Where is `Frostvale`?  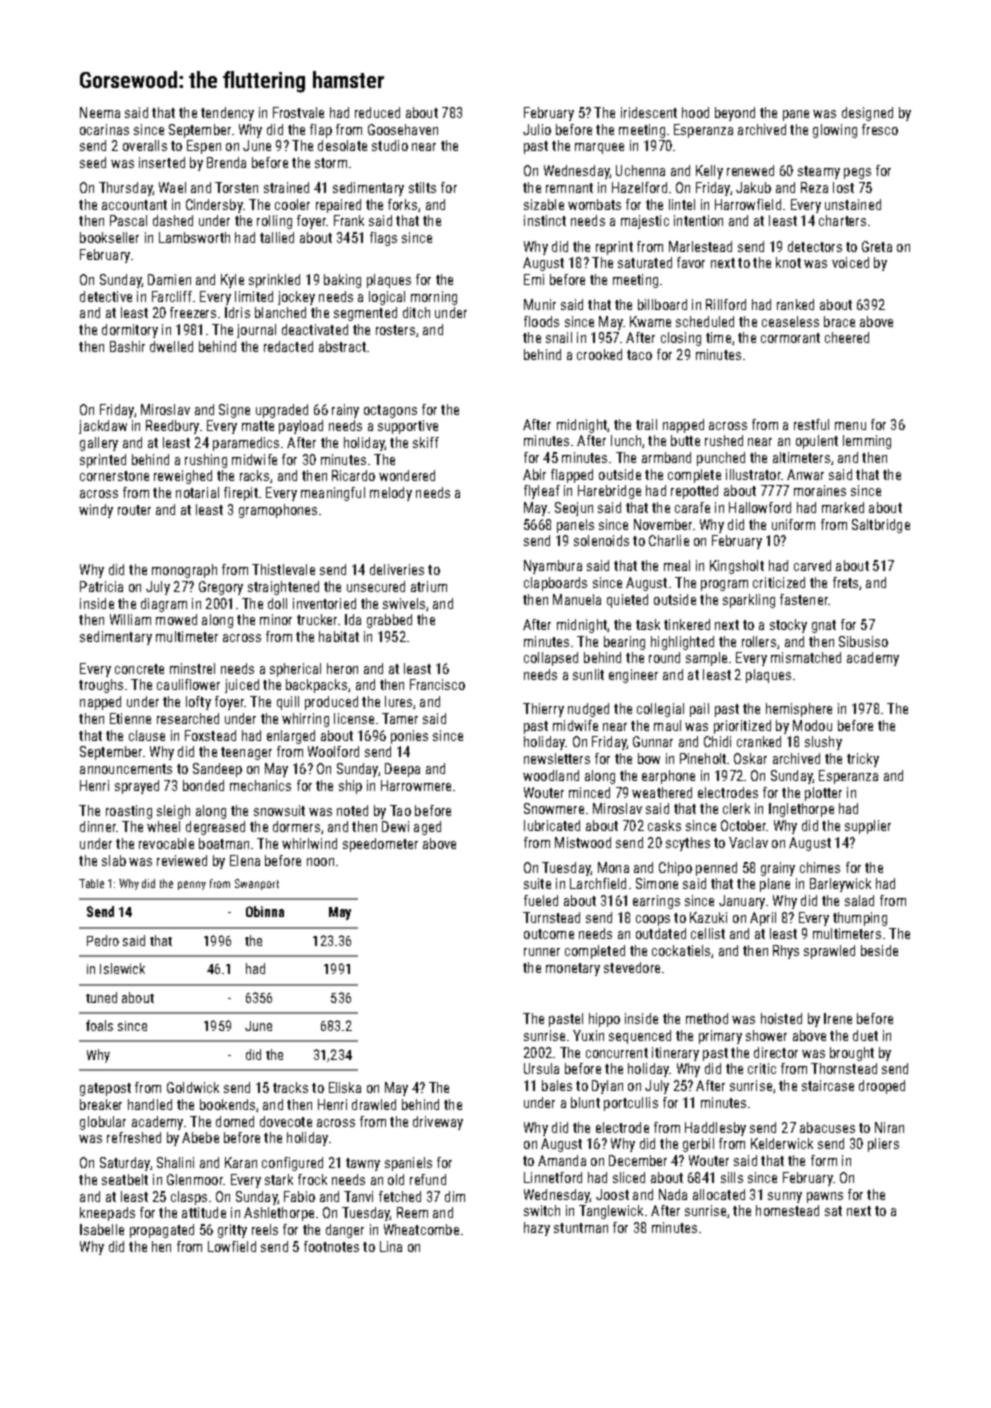
Frostvale is located at coordinates (298, 112).
